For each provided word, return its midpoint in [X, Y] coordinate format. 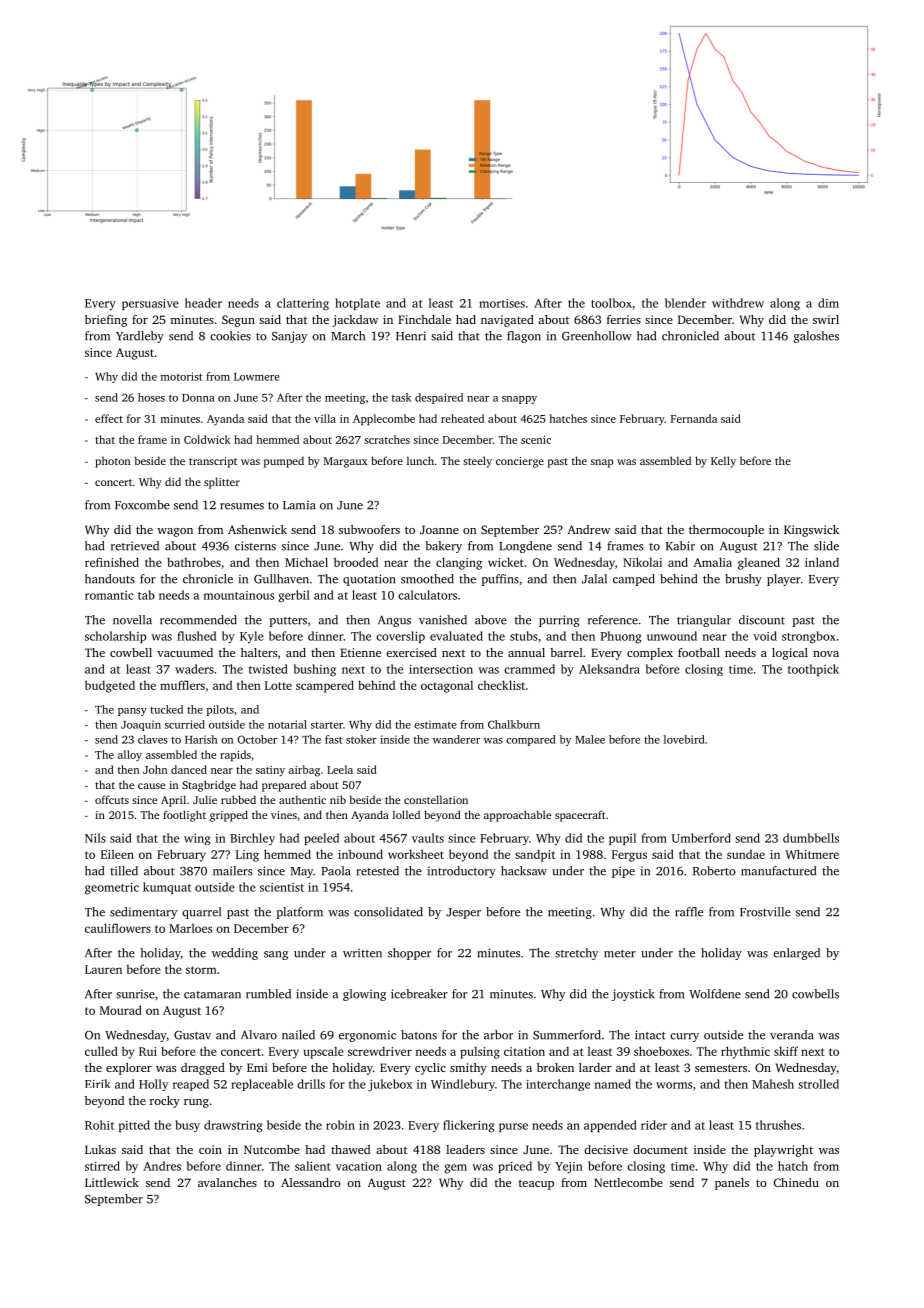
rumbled [268, 994]
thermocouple [726, 531]
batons [419, 1035]
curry [684, 1037]
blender [685, 303]
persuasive [150, 304]
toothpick [813, 670]
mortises [502, 303]
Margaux [345, 462]
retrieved [135, 546]
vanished [443, 620]
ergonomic [367, 1036]
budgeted [110, 686]
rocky [165, 1102]
